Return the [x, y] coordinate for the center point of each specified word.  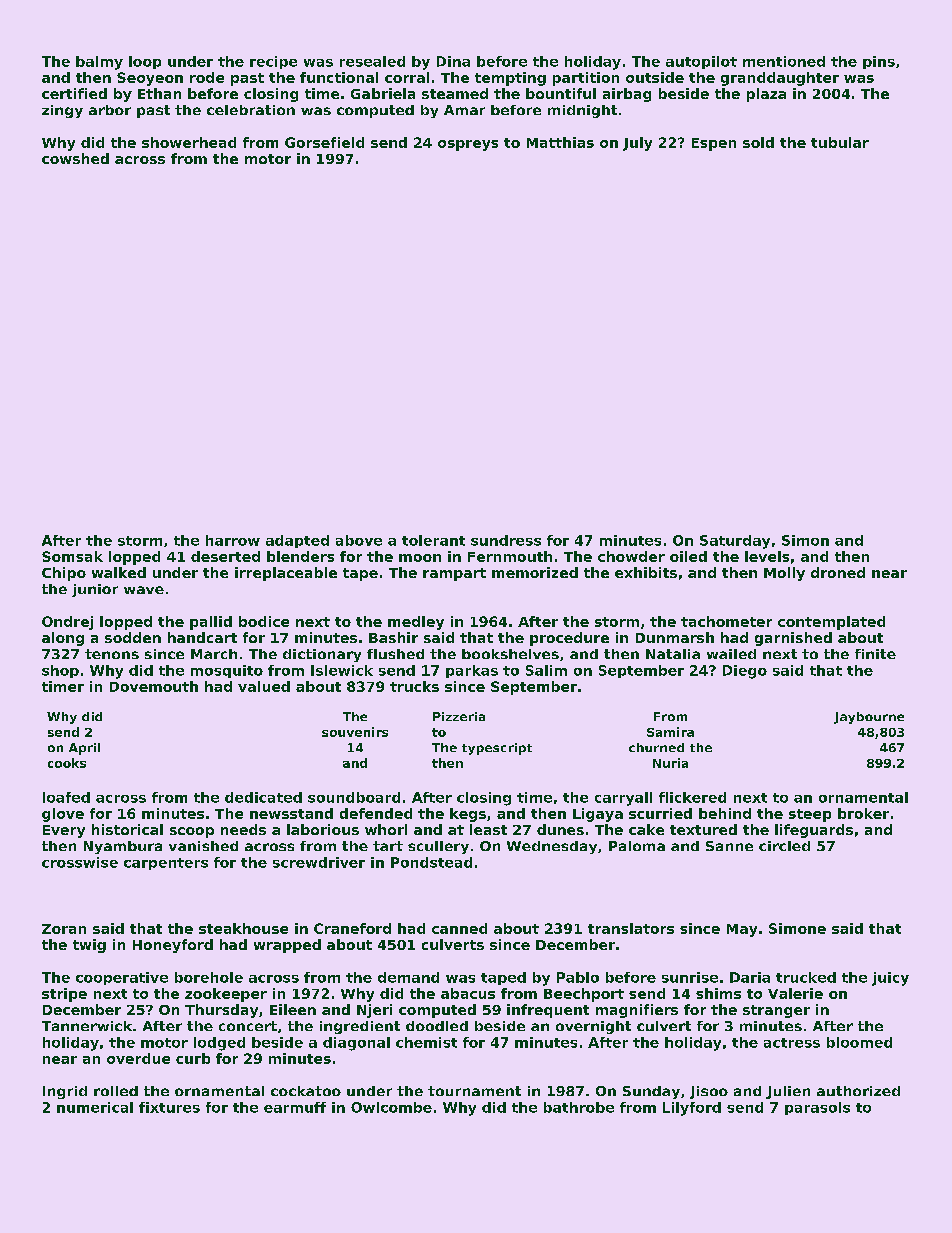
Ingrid [65, 1092]
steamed [455, 93]
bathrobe [579, 1107]
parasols [817, 1108]
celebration [251, 110]
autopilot [701, 62]
